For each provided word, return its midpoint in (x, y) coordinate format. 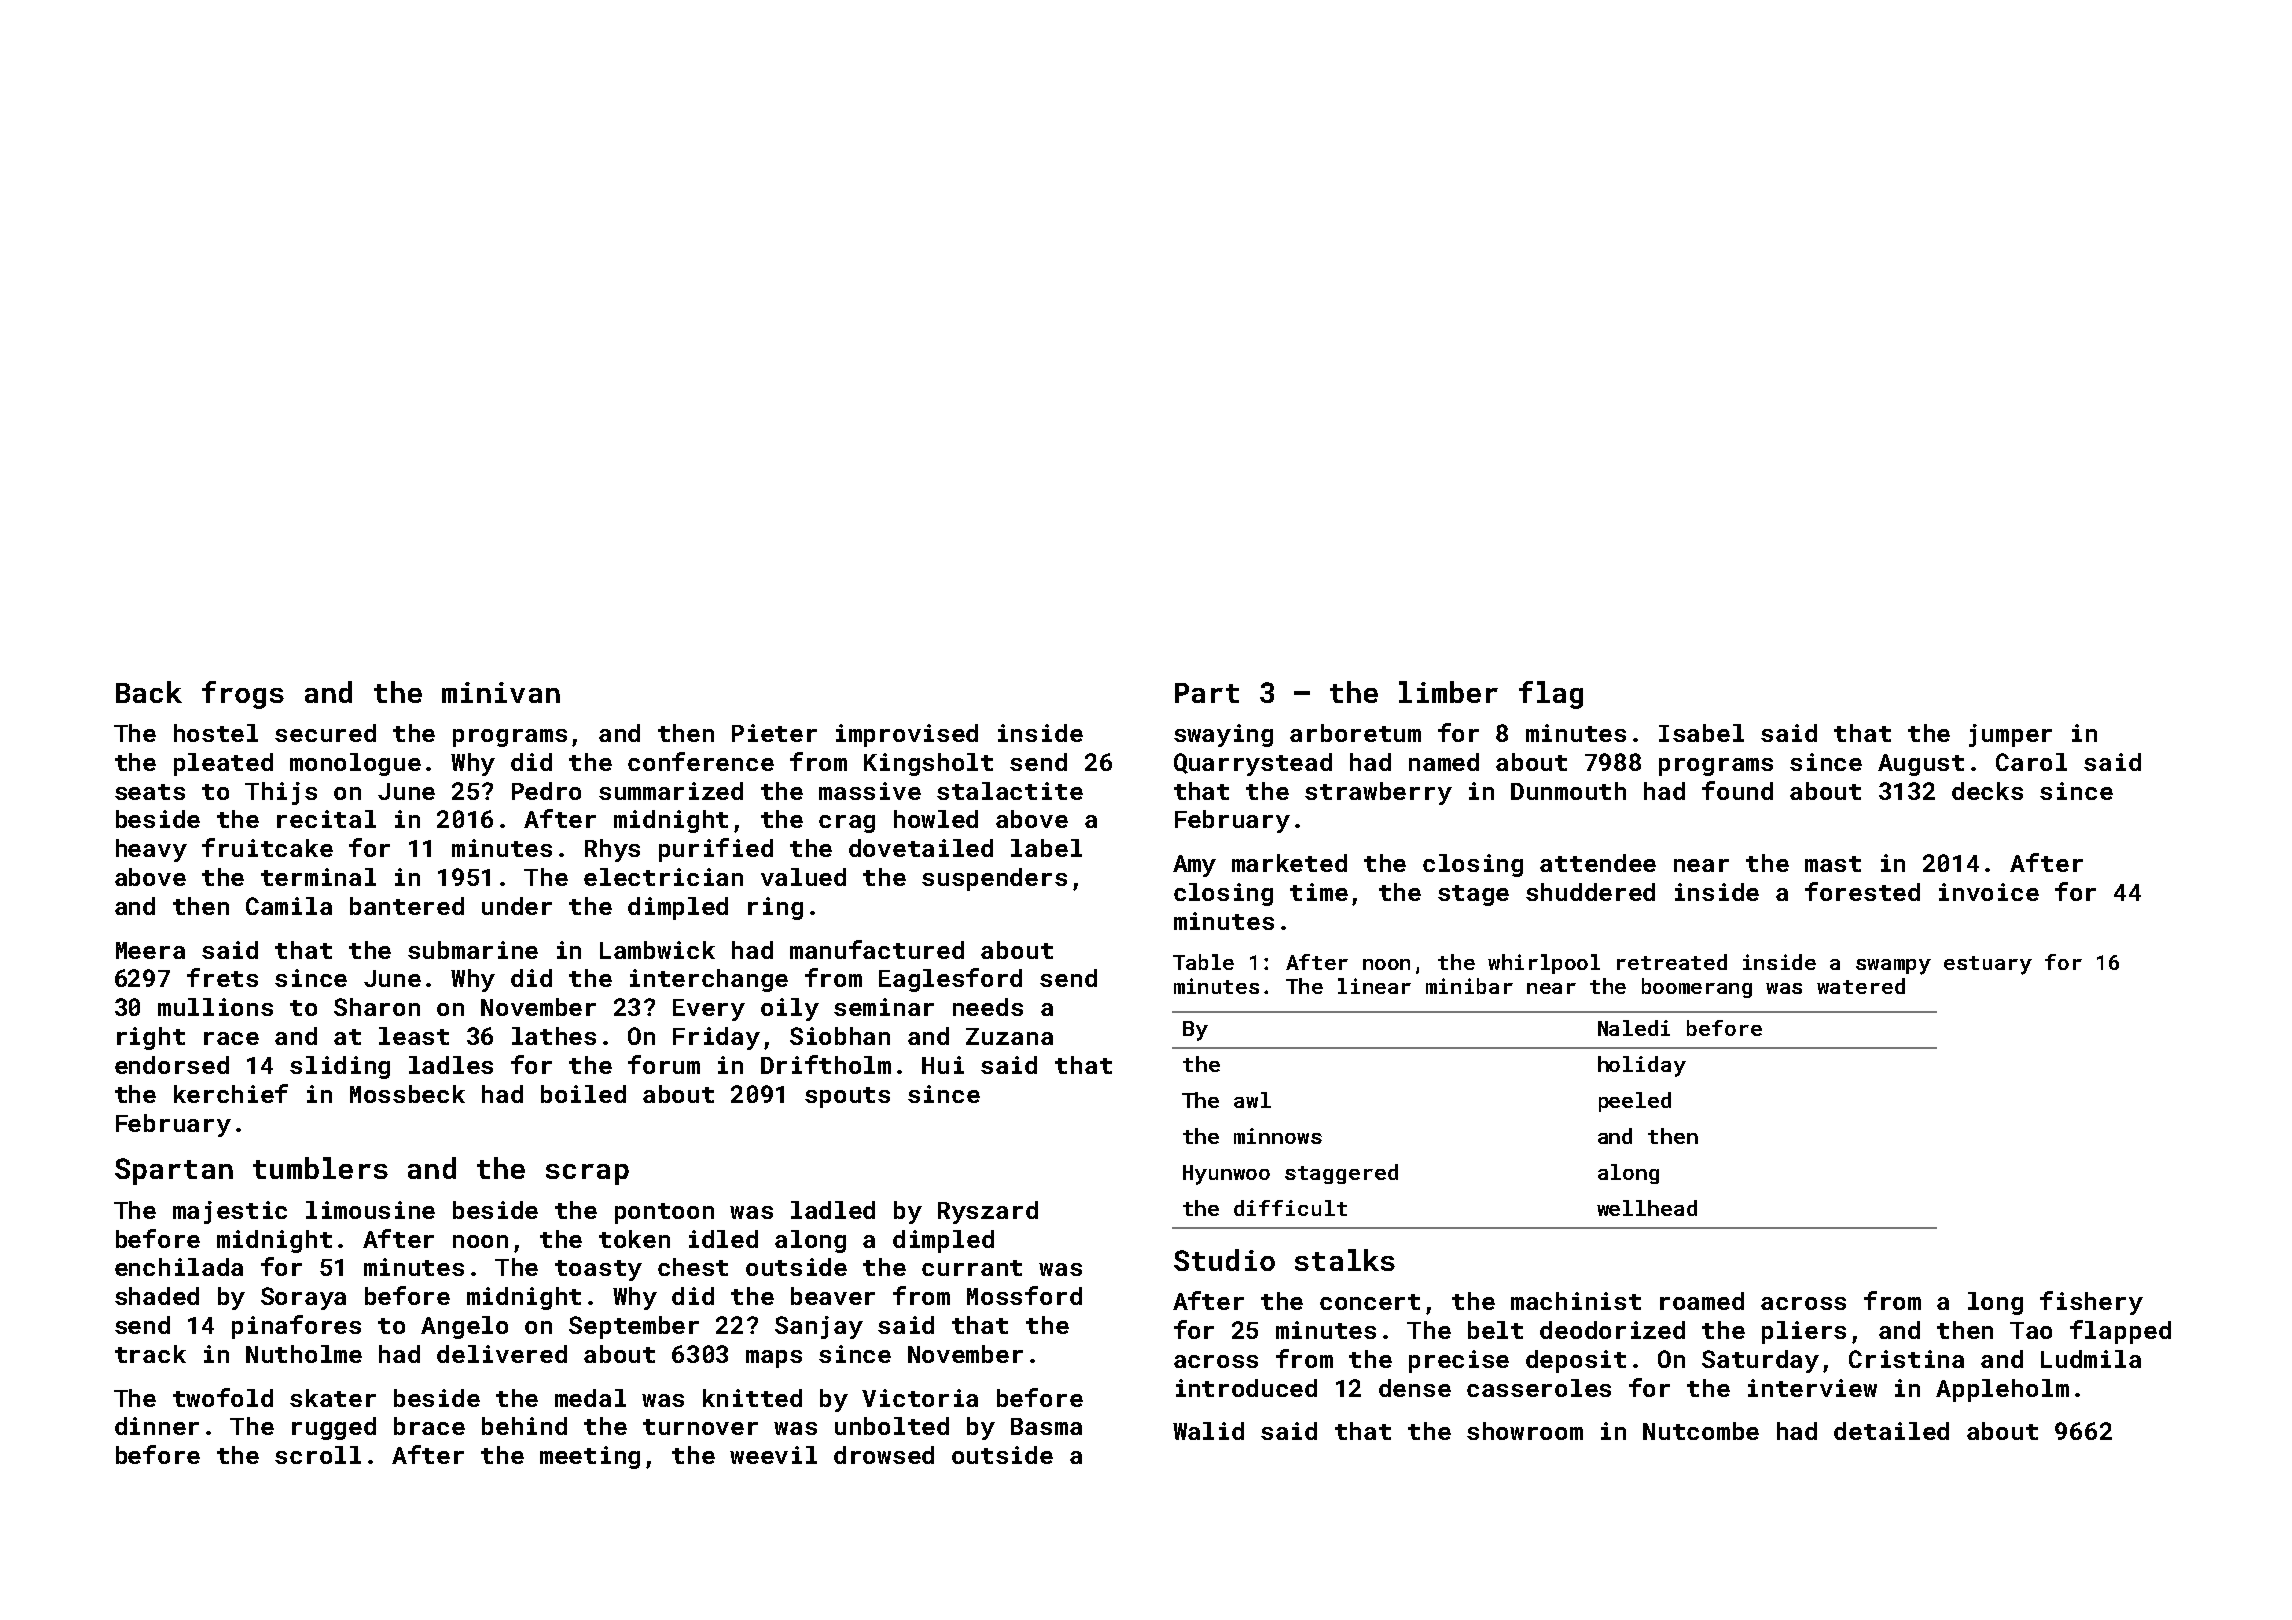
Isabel (1701, 733)
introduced (1246, 1388)
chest (693, 1267)
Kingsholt (928, 764)
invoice (1989, 892)
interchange (709, 980)
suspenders (994, 879)
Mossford (1024, 1295)
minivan (501, 692)
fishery (2091, 1303)
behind (524, 1426)
